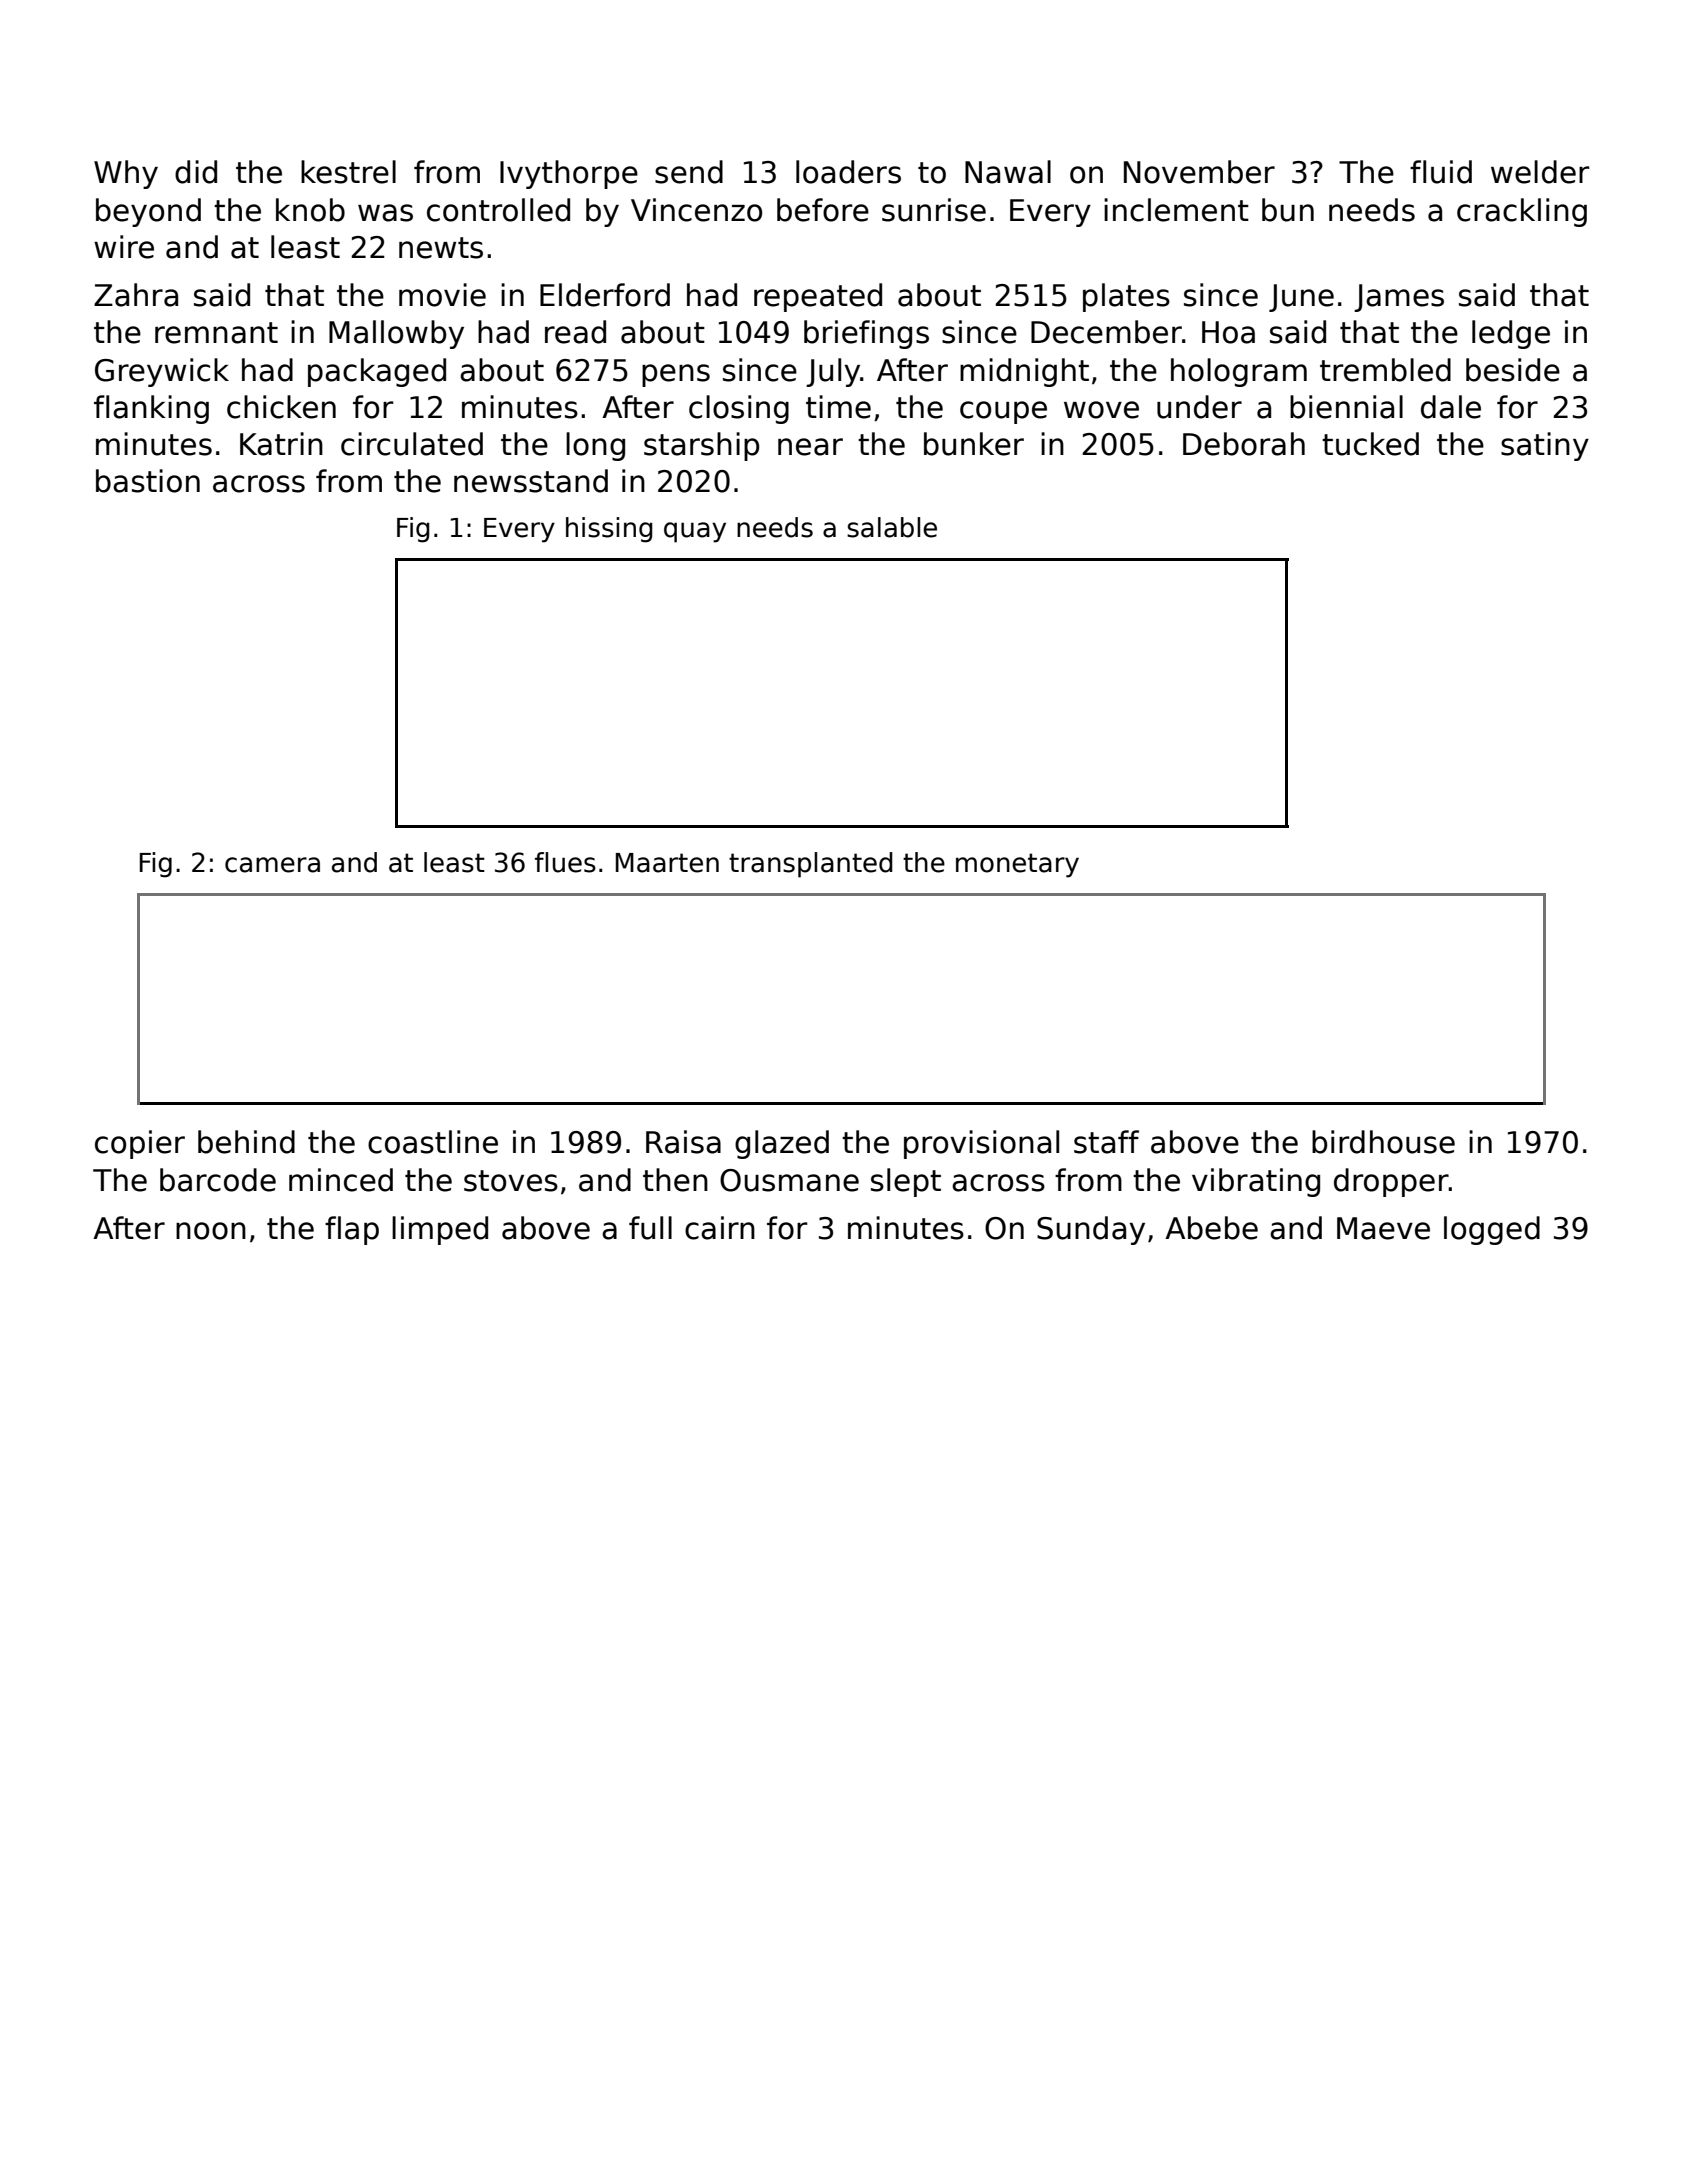  I want to click on Zahra, so click(136, 295).
